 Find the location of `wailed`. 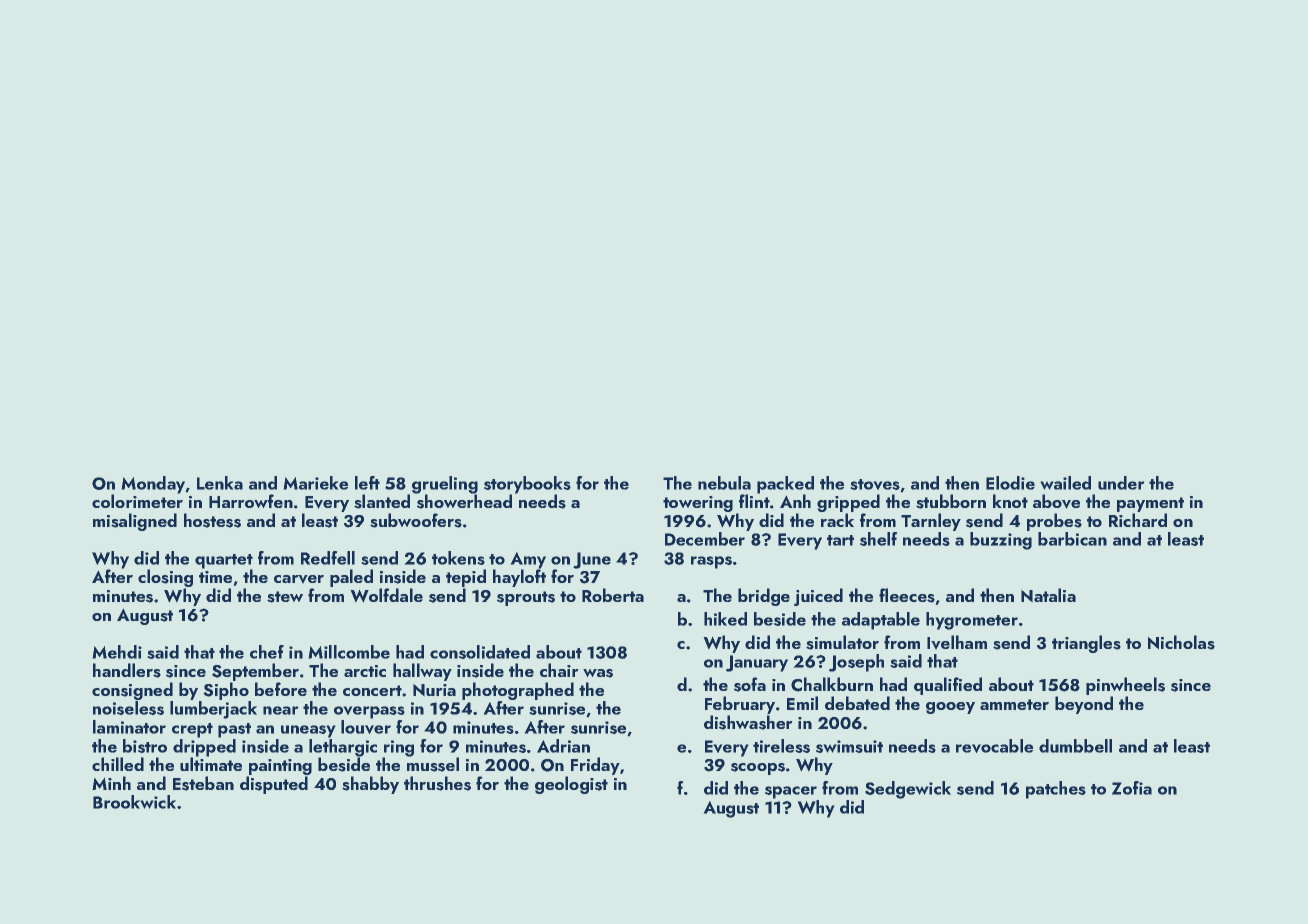

wailed is located at coordinates (1066, 483).
